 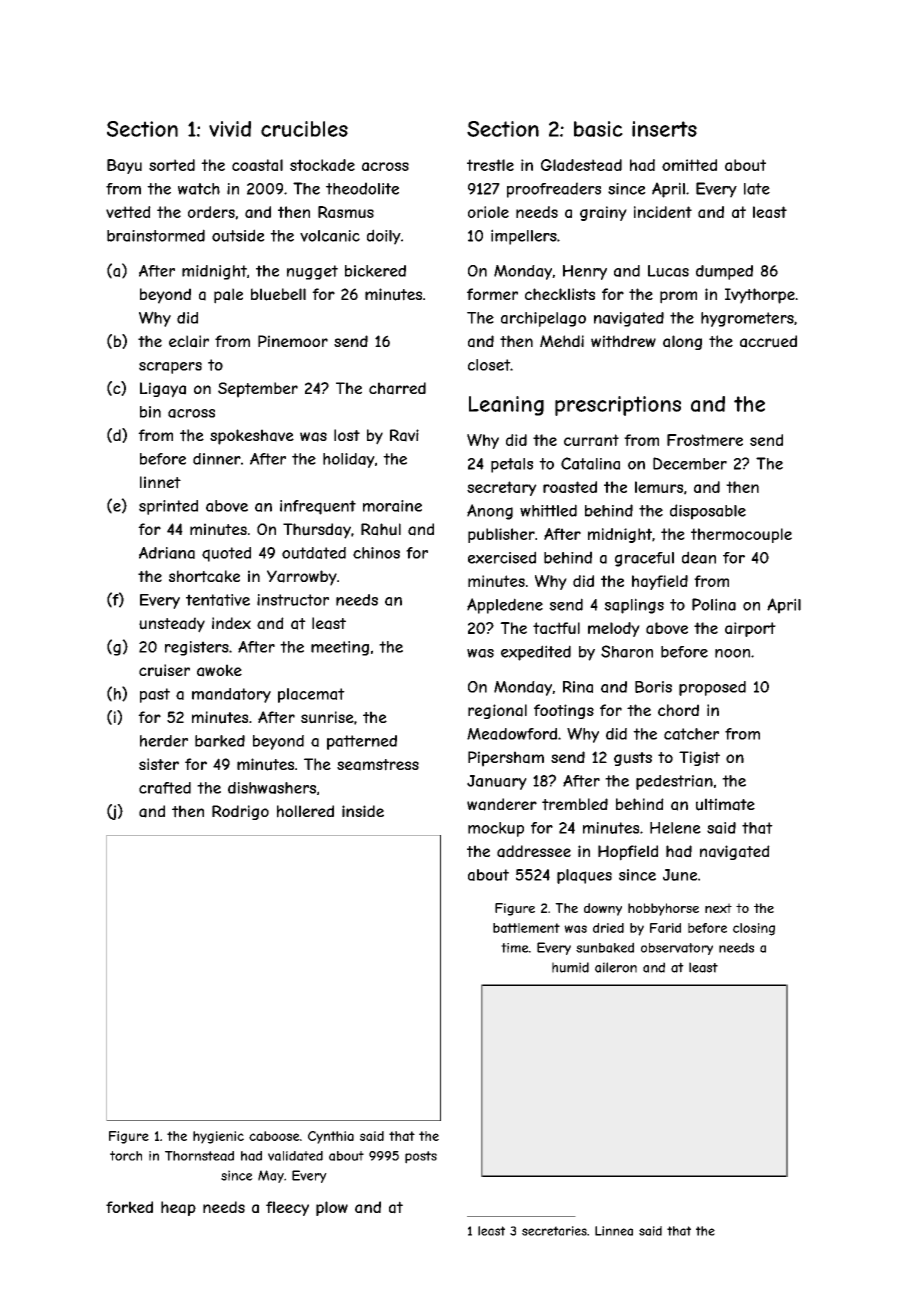 I want to click on unsteady, so click(x=172, y=625).
